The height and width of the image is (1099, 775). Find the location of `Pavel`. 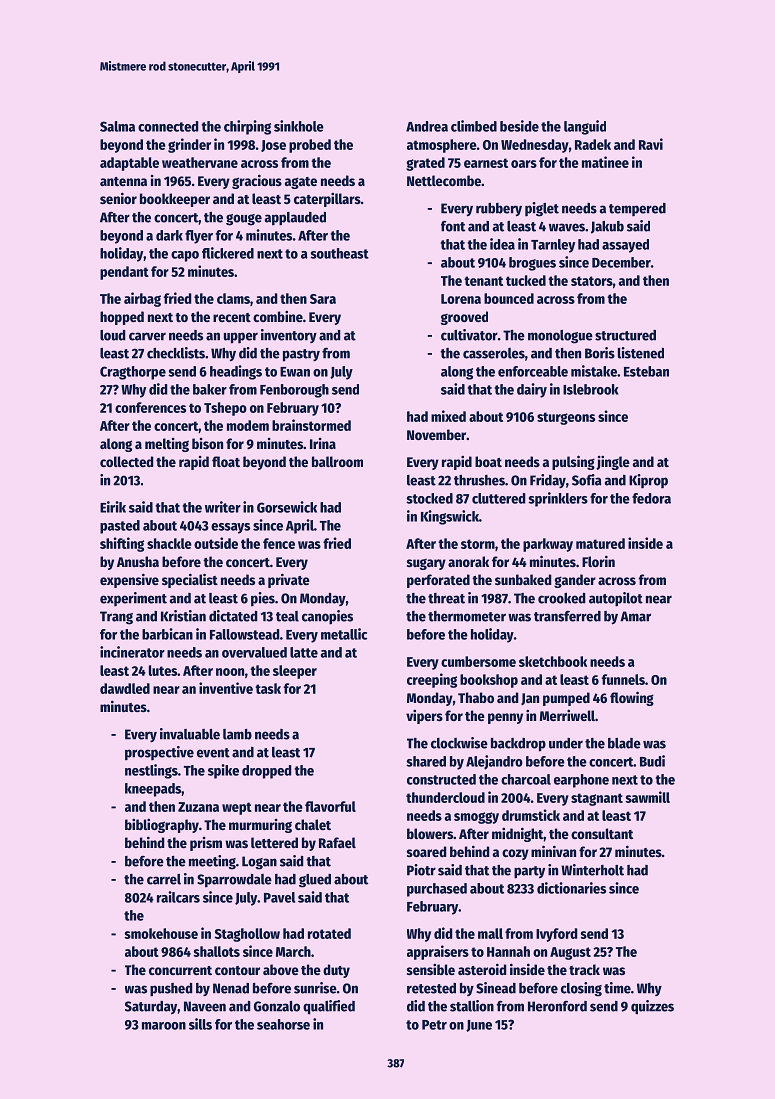

Pavel is located at coordinates (279, 897).
